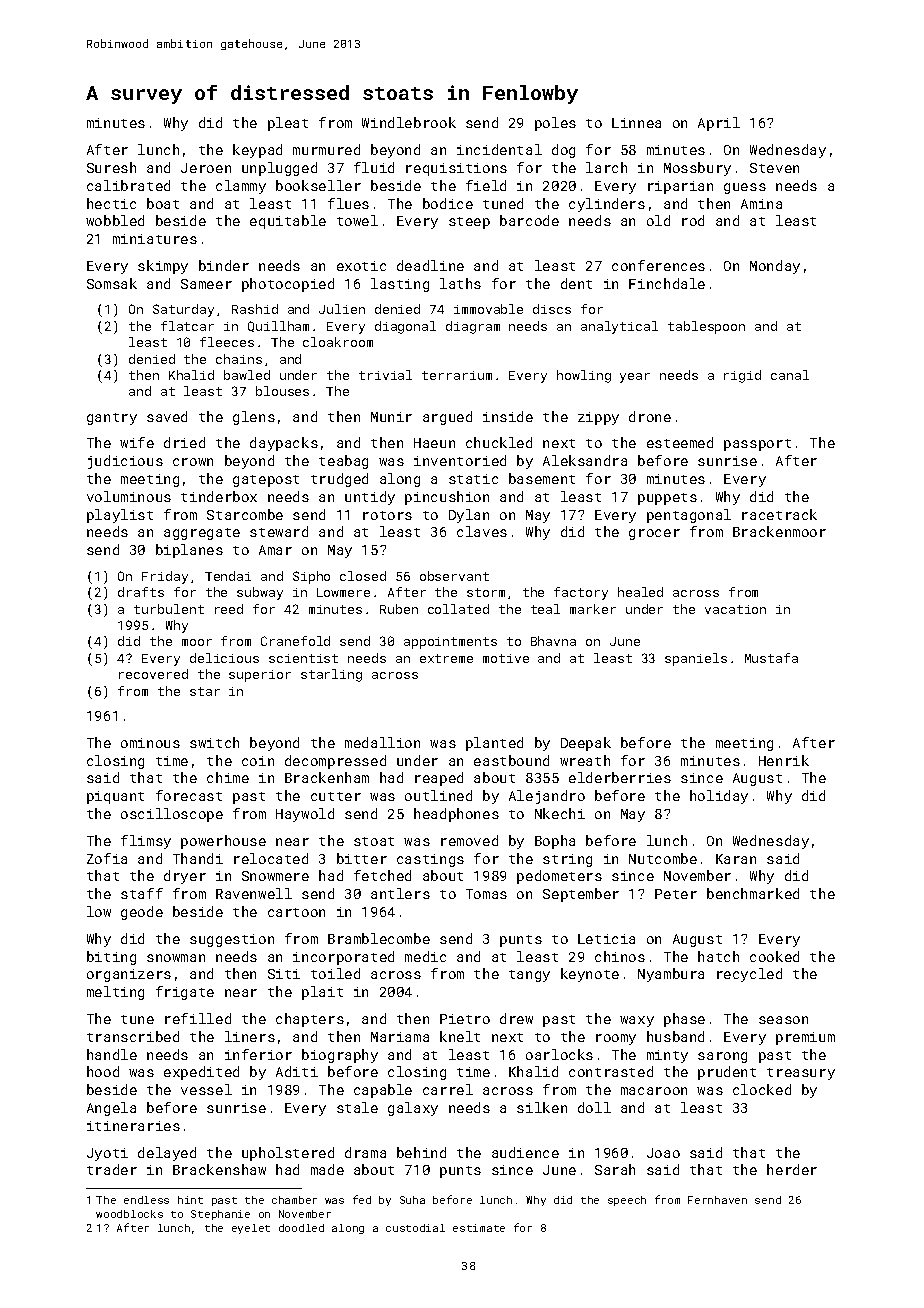  I want to click on Mustafa, so click(771, 658).
